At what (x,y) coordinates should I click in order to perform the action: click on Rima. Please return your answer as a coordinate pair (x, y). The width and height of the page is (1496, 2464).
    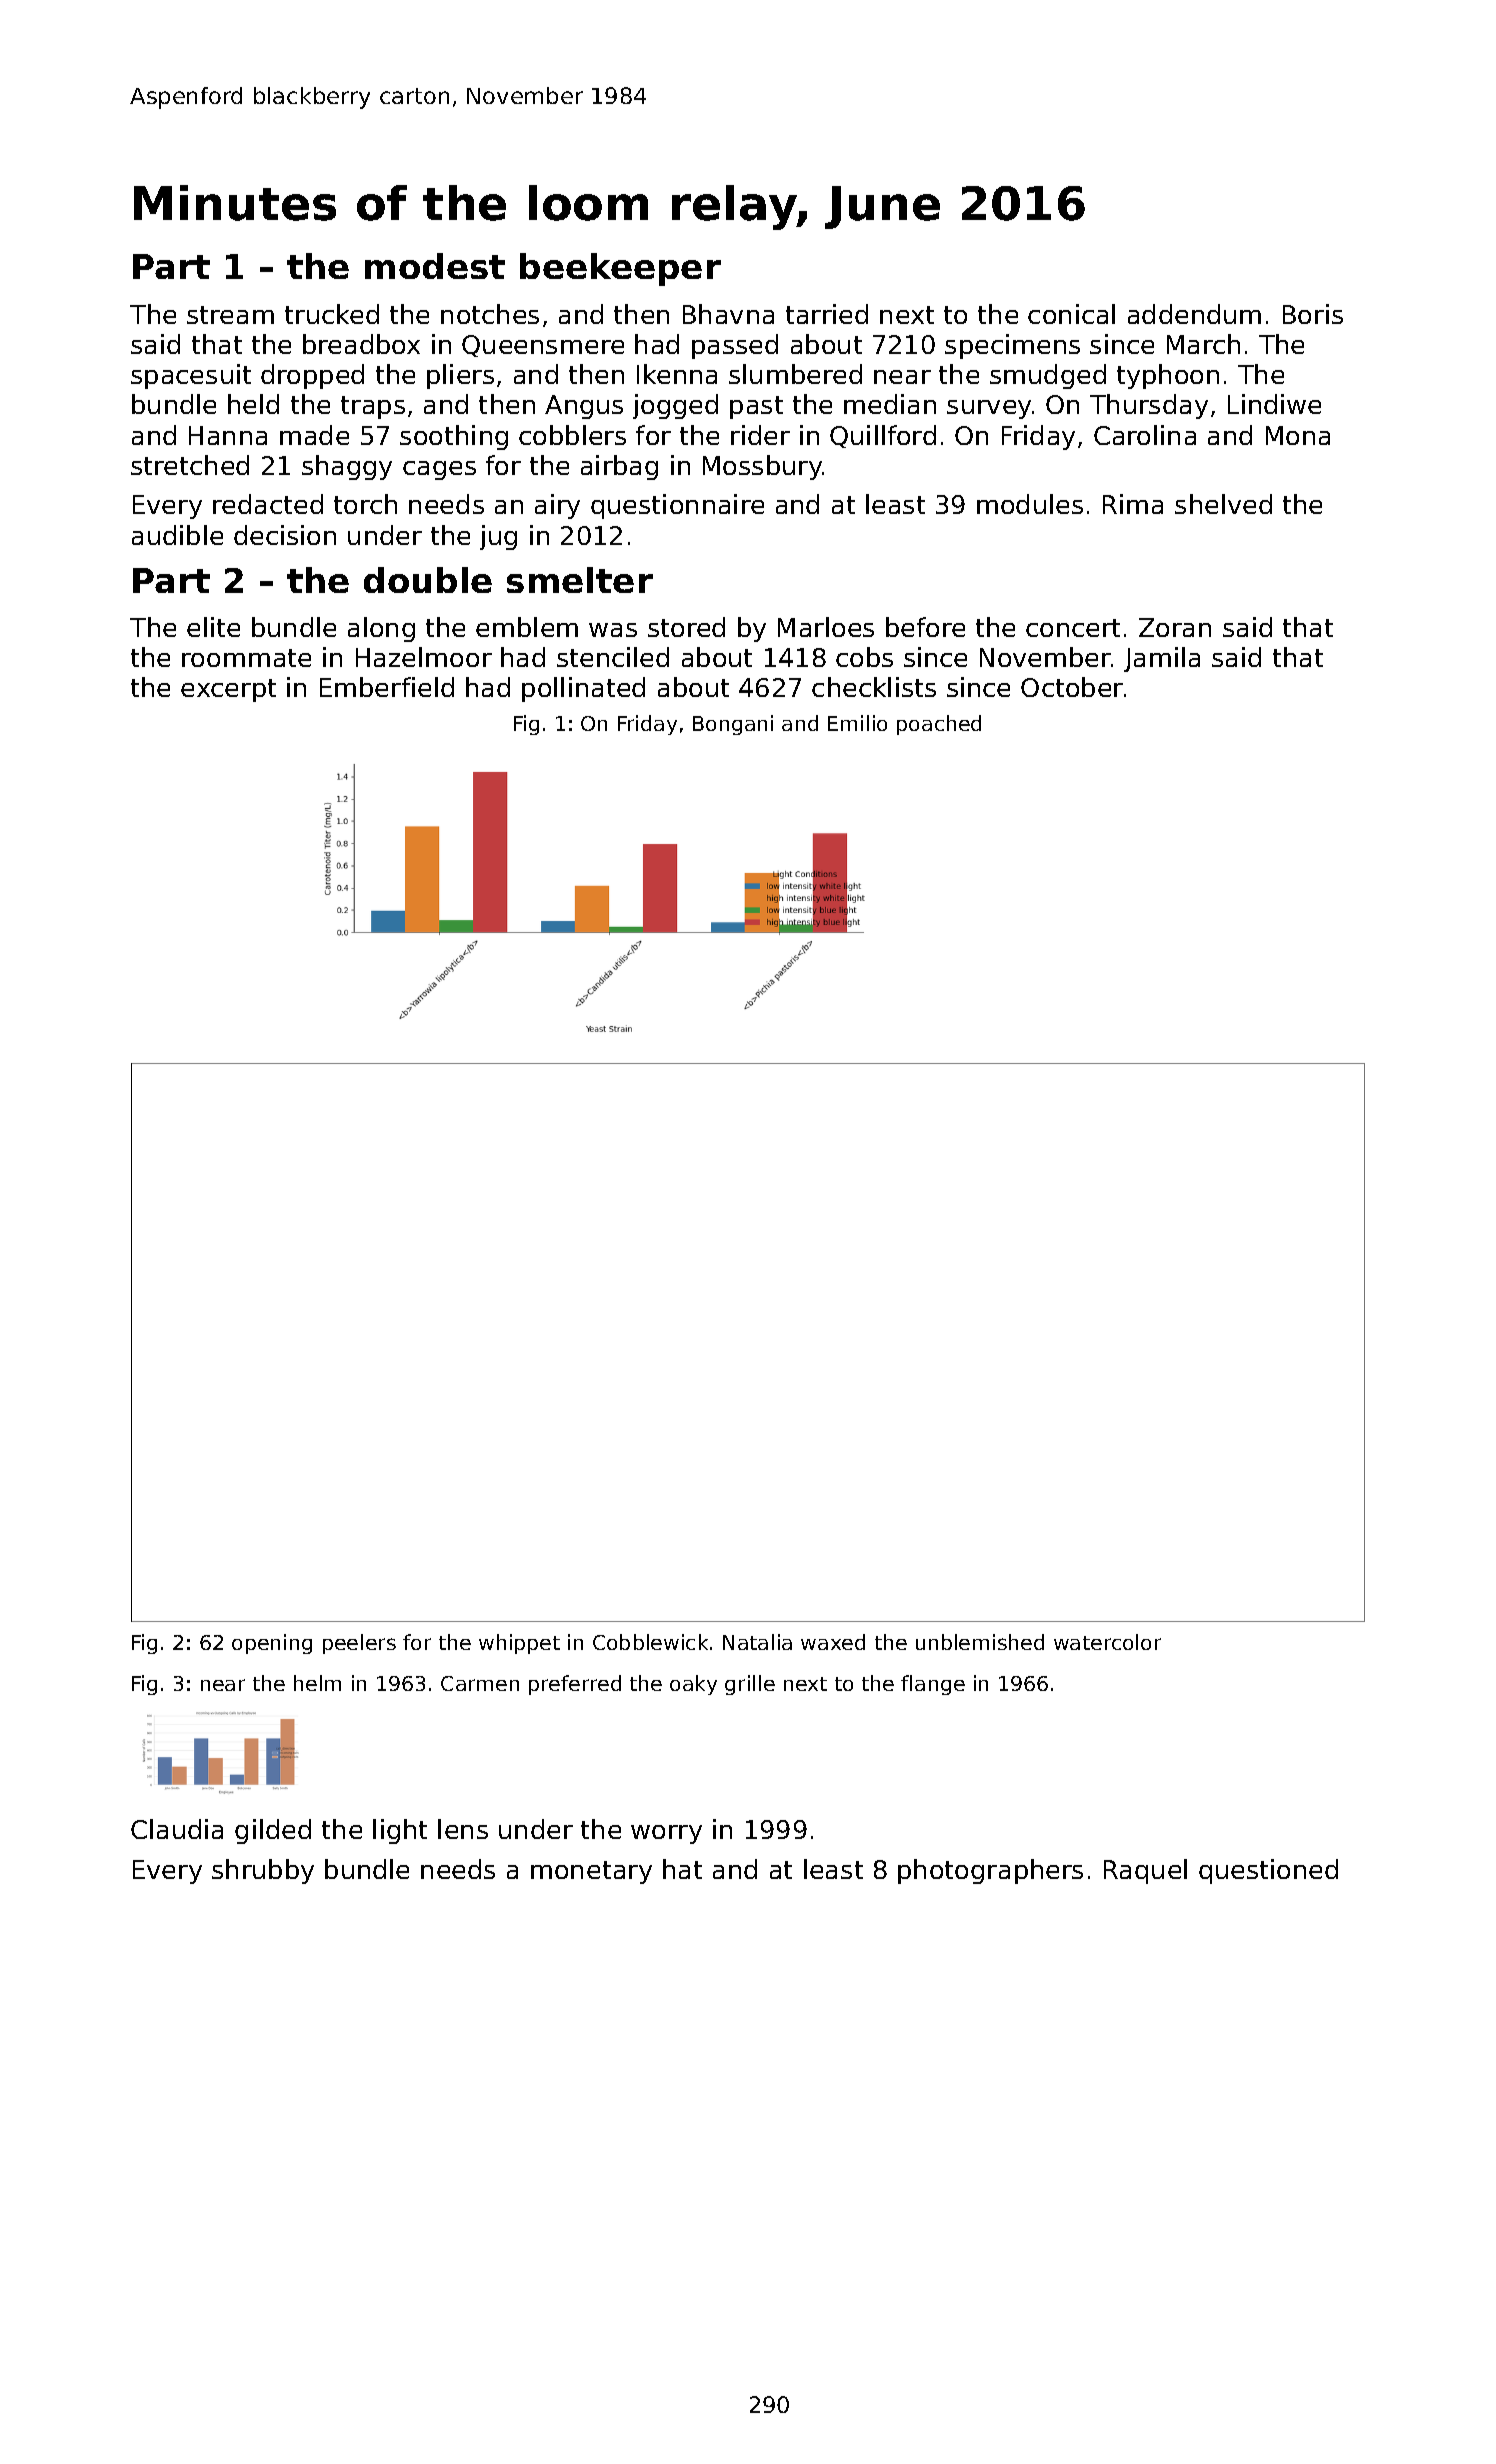
    Looking at the image, I should click on (1133, 504).
